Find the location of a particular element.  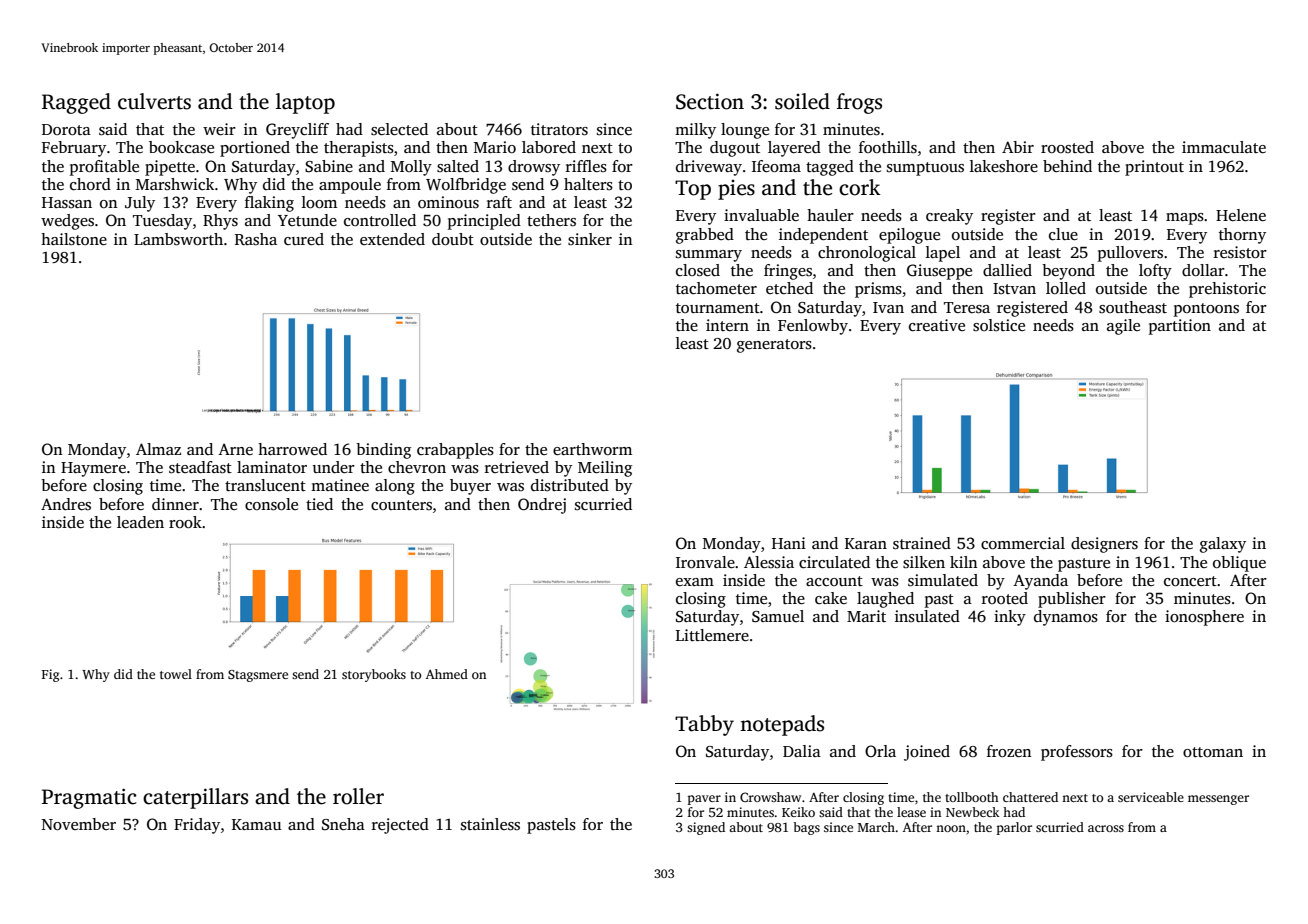

intern is located at coordinates (727, 325).
